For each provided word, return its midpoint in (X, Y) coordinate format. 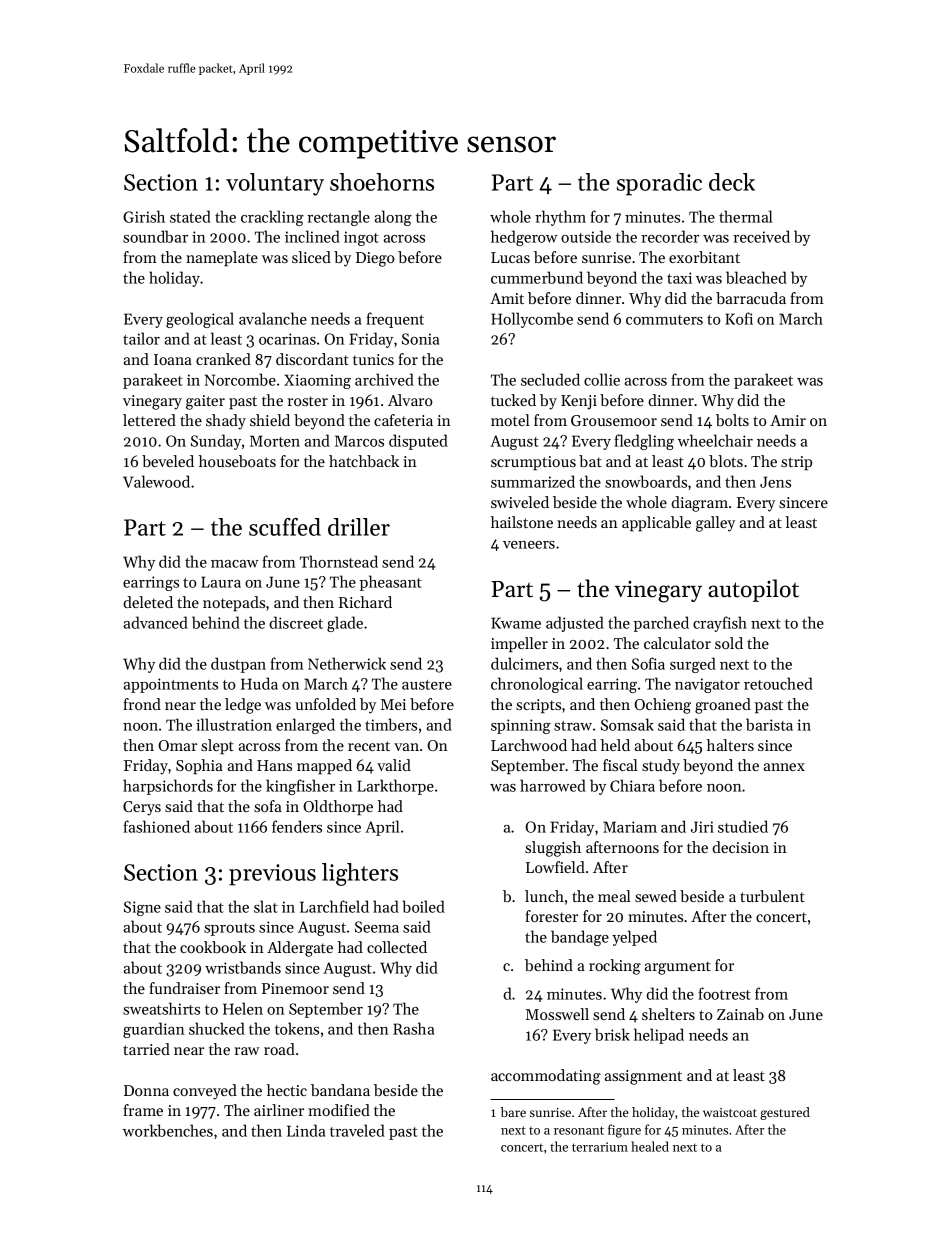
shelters (668, 1014)
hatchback (364, 461)
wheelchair (715, 440)
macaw (235, 564)
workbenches (168, 1130)
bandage (580, 938)
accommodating (546, 1077)
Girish (144, 216)
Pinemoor (295, 988)
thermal (745, 216)
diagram (699, 504)
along (393, 218)
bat (590, 461)
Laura (221, 582)
